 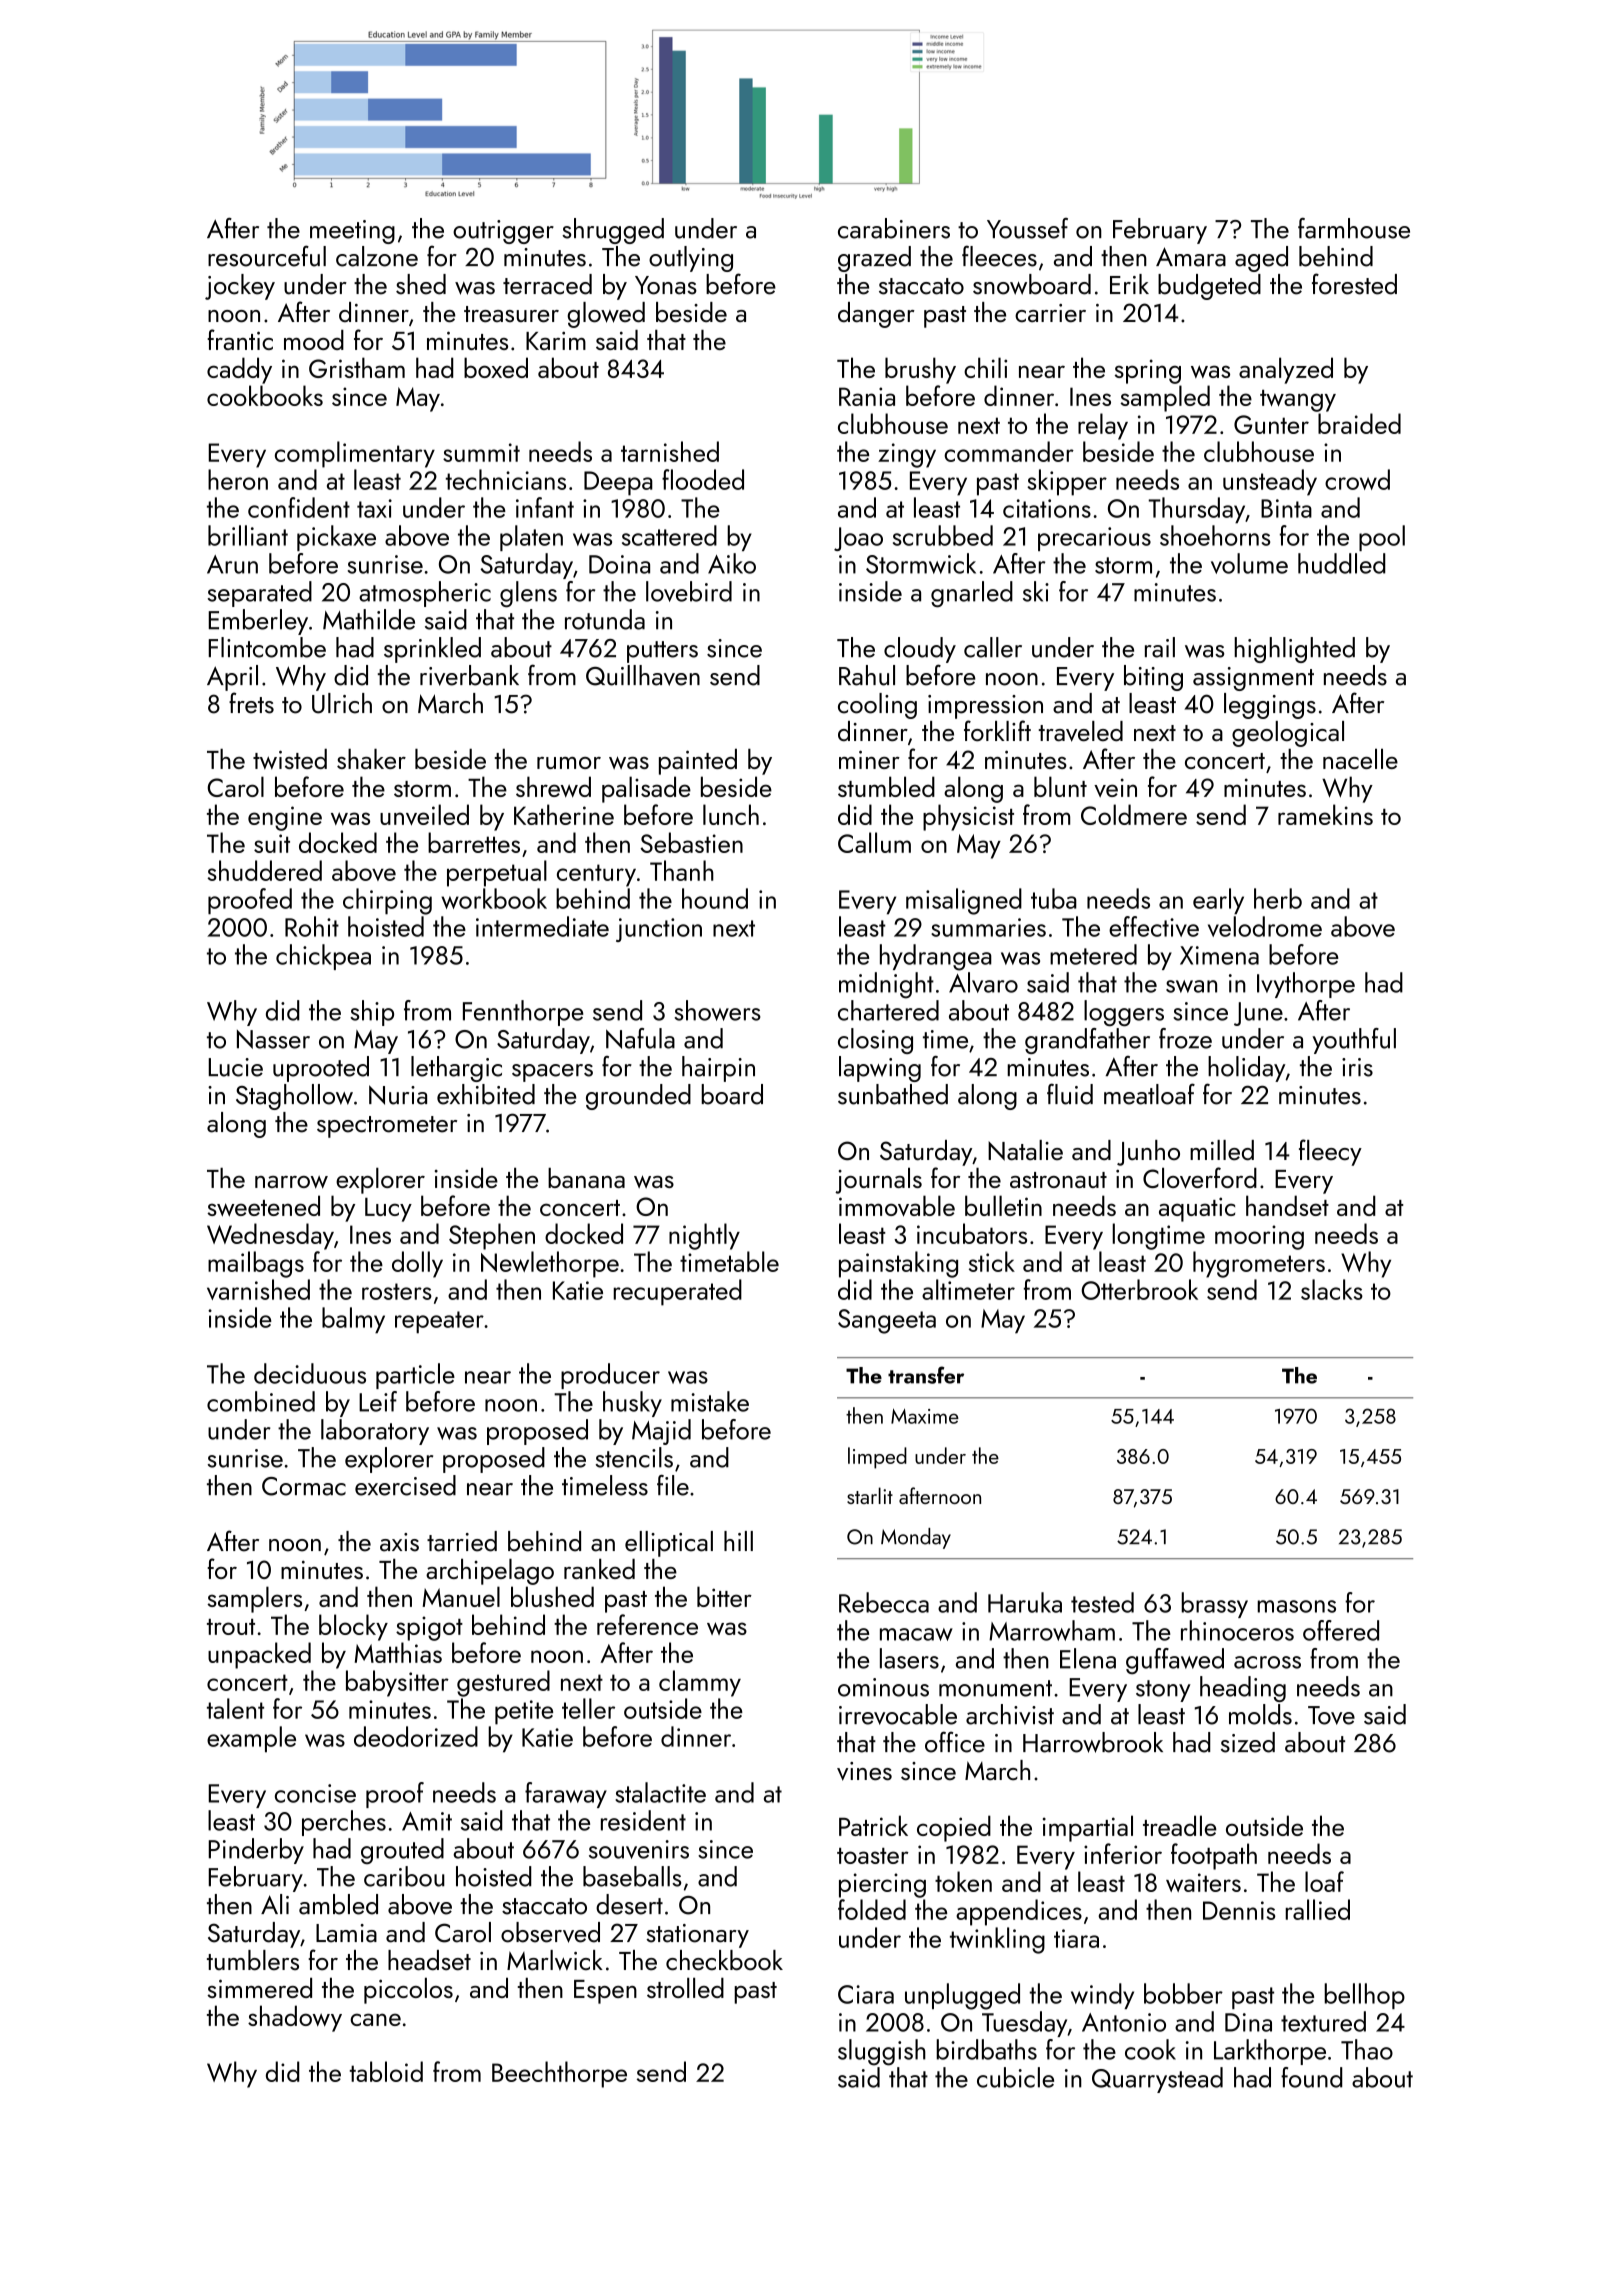 What do you see at coordinates (724, 1596) in the screenshot?
I see `bitter` at bounding box center [724, 1596].
